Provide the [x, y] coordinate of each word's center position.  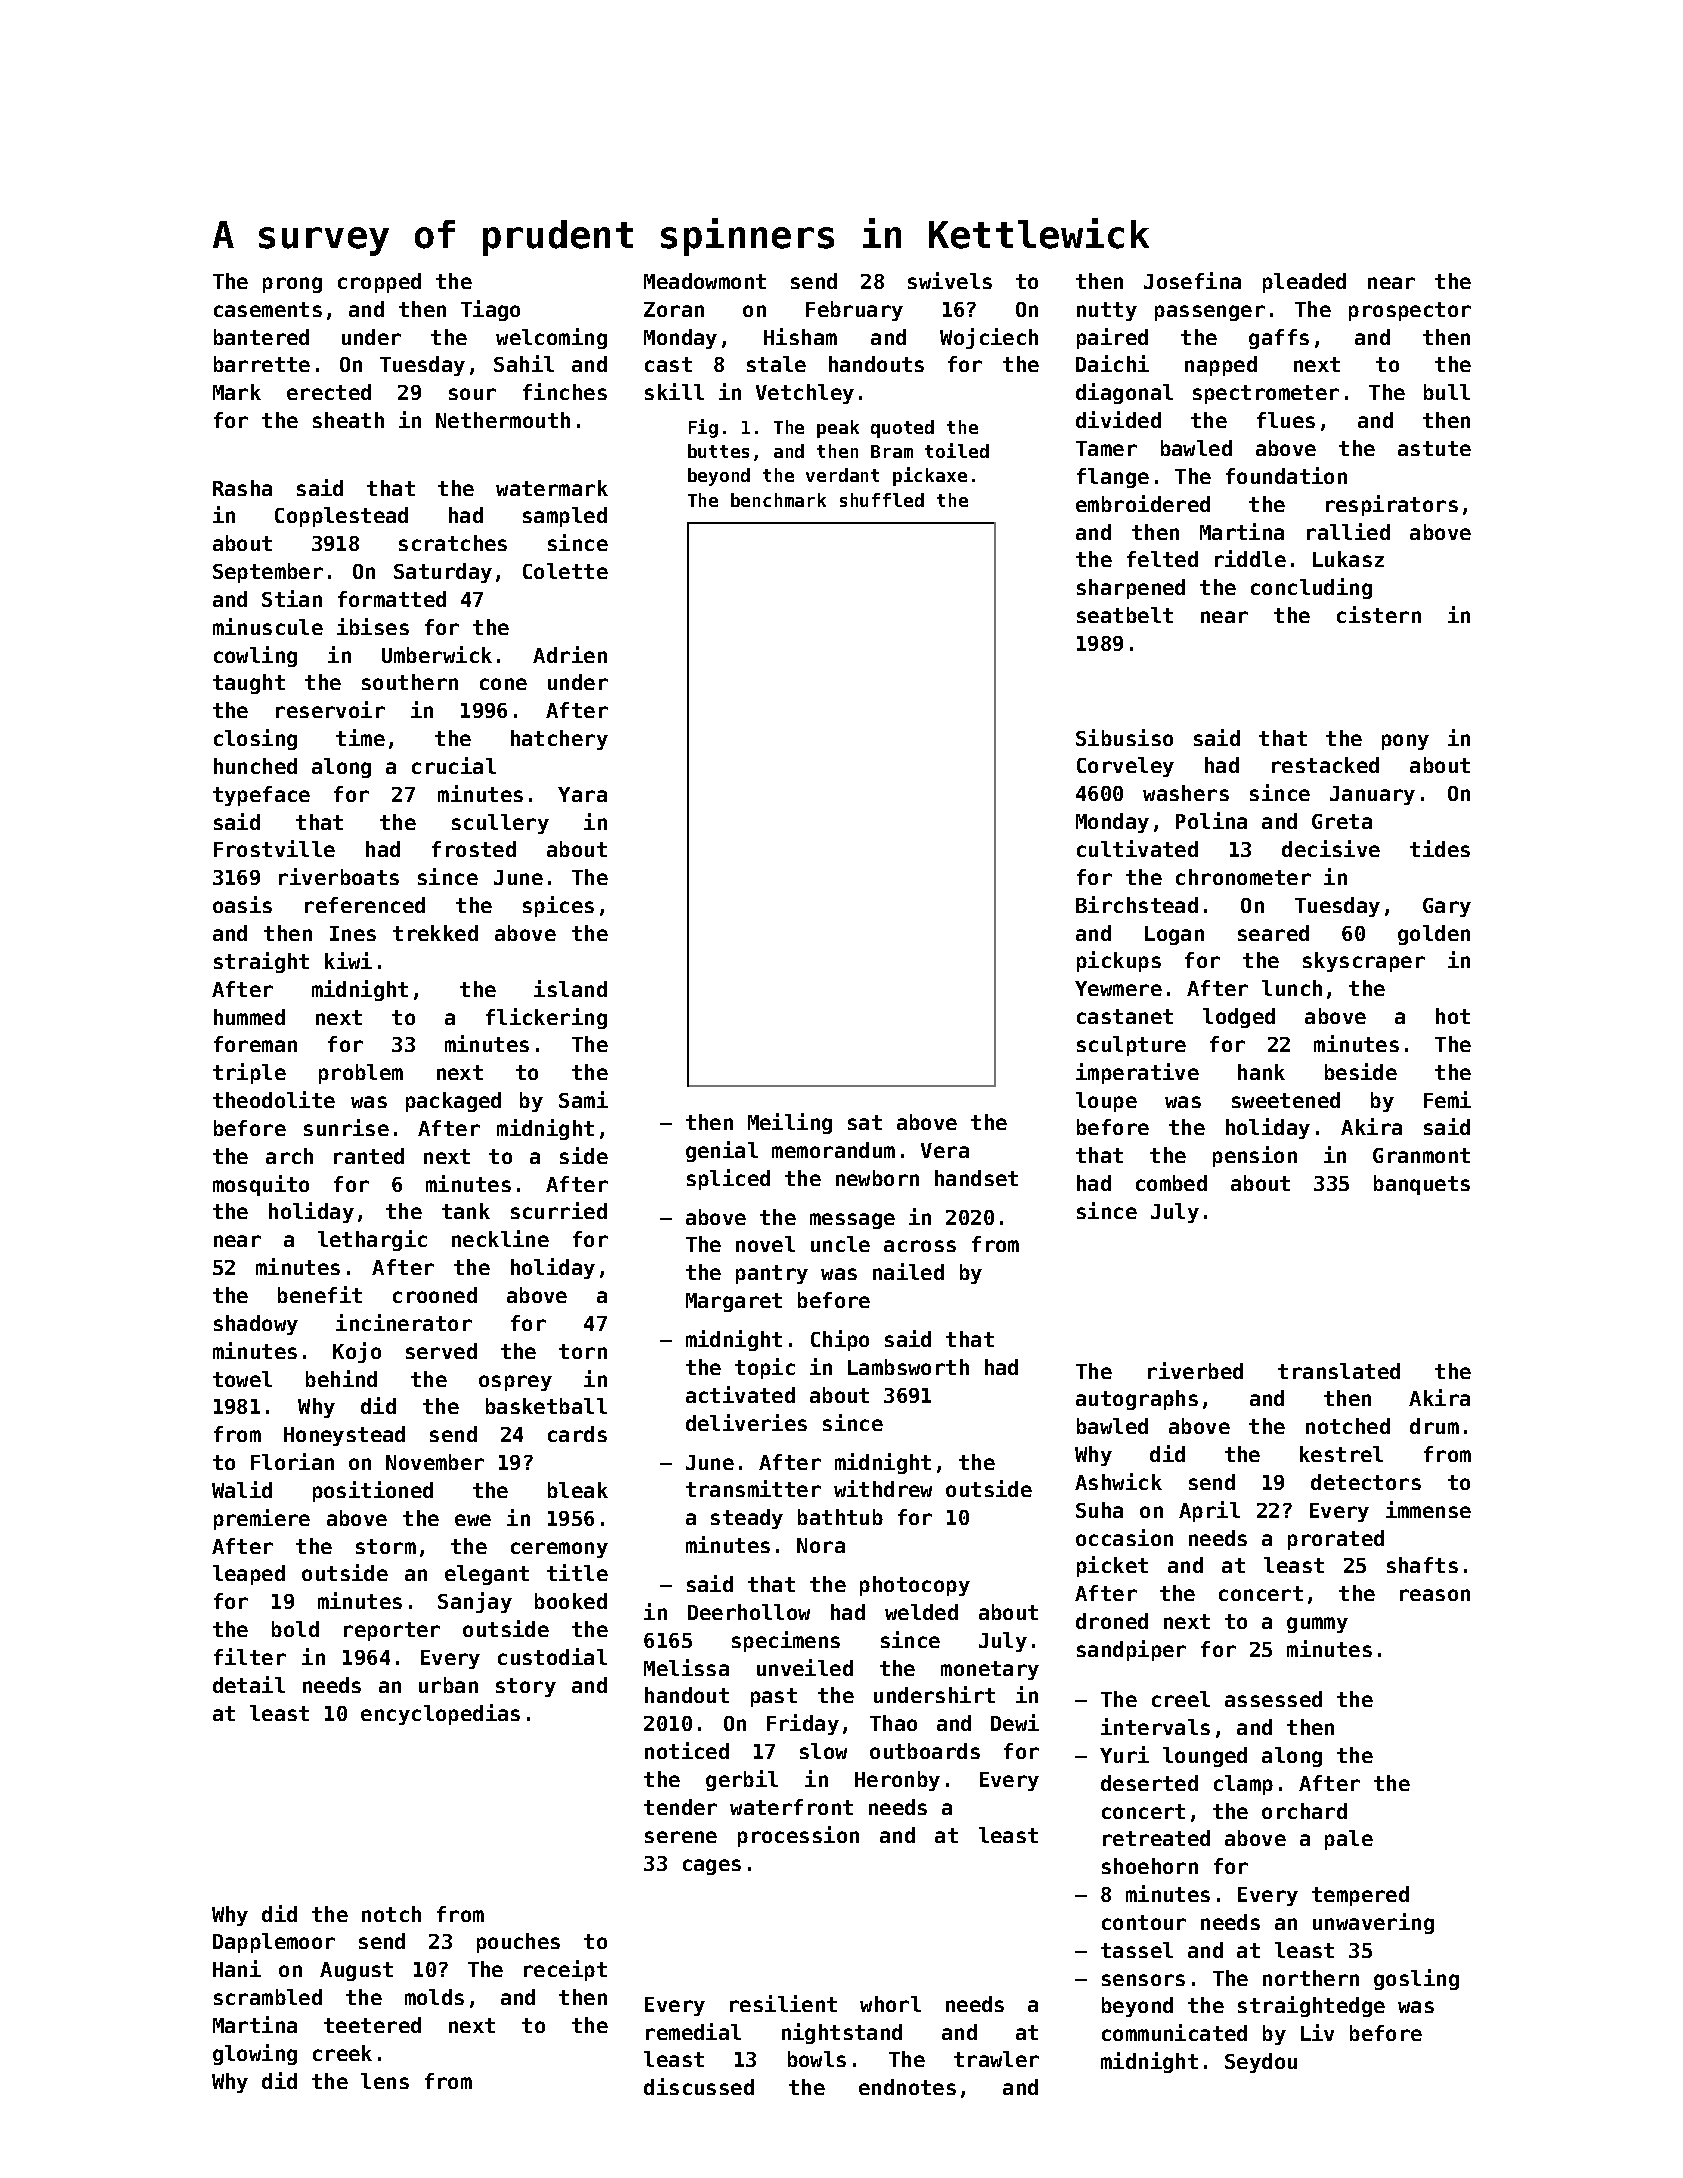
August [356, 1971]
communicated [1174, 2032]
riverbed [1195, 1370]
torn [583, 1351]
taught [249, 684]
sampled [565, 517]
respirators [1392, 505]
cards [577, 1434]
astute [1434, 448]
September [268, 573]
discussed [699, 2086]
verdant [842, 475]
